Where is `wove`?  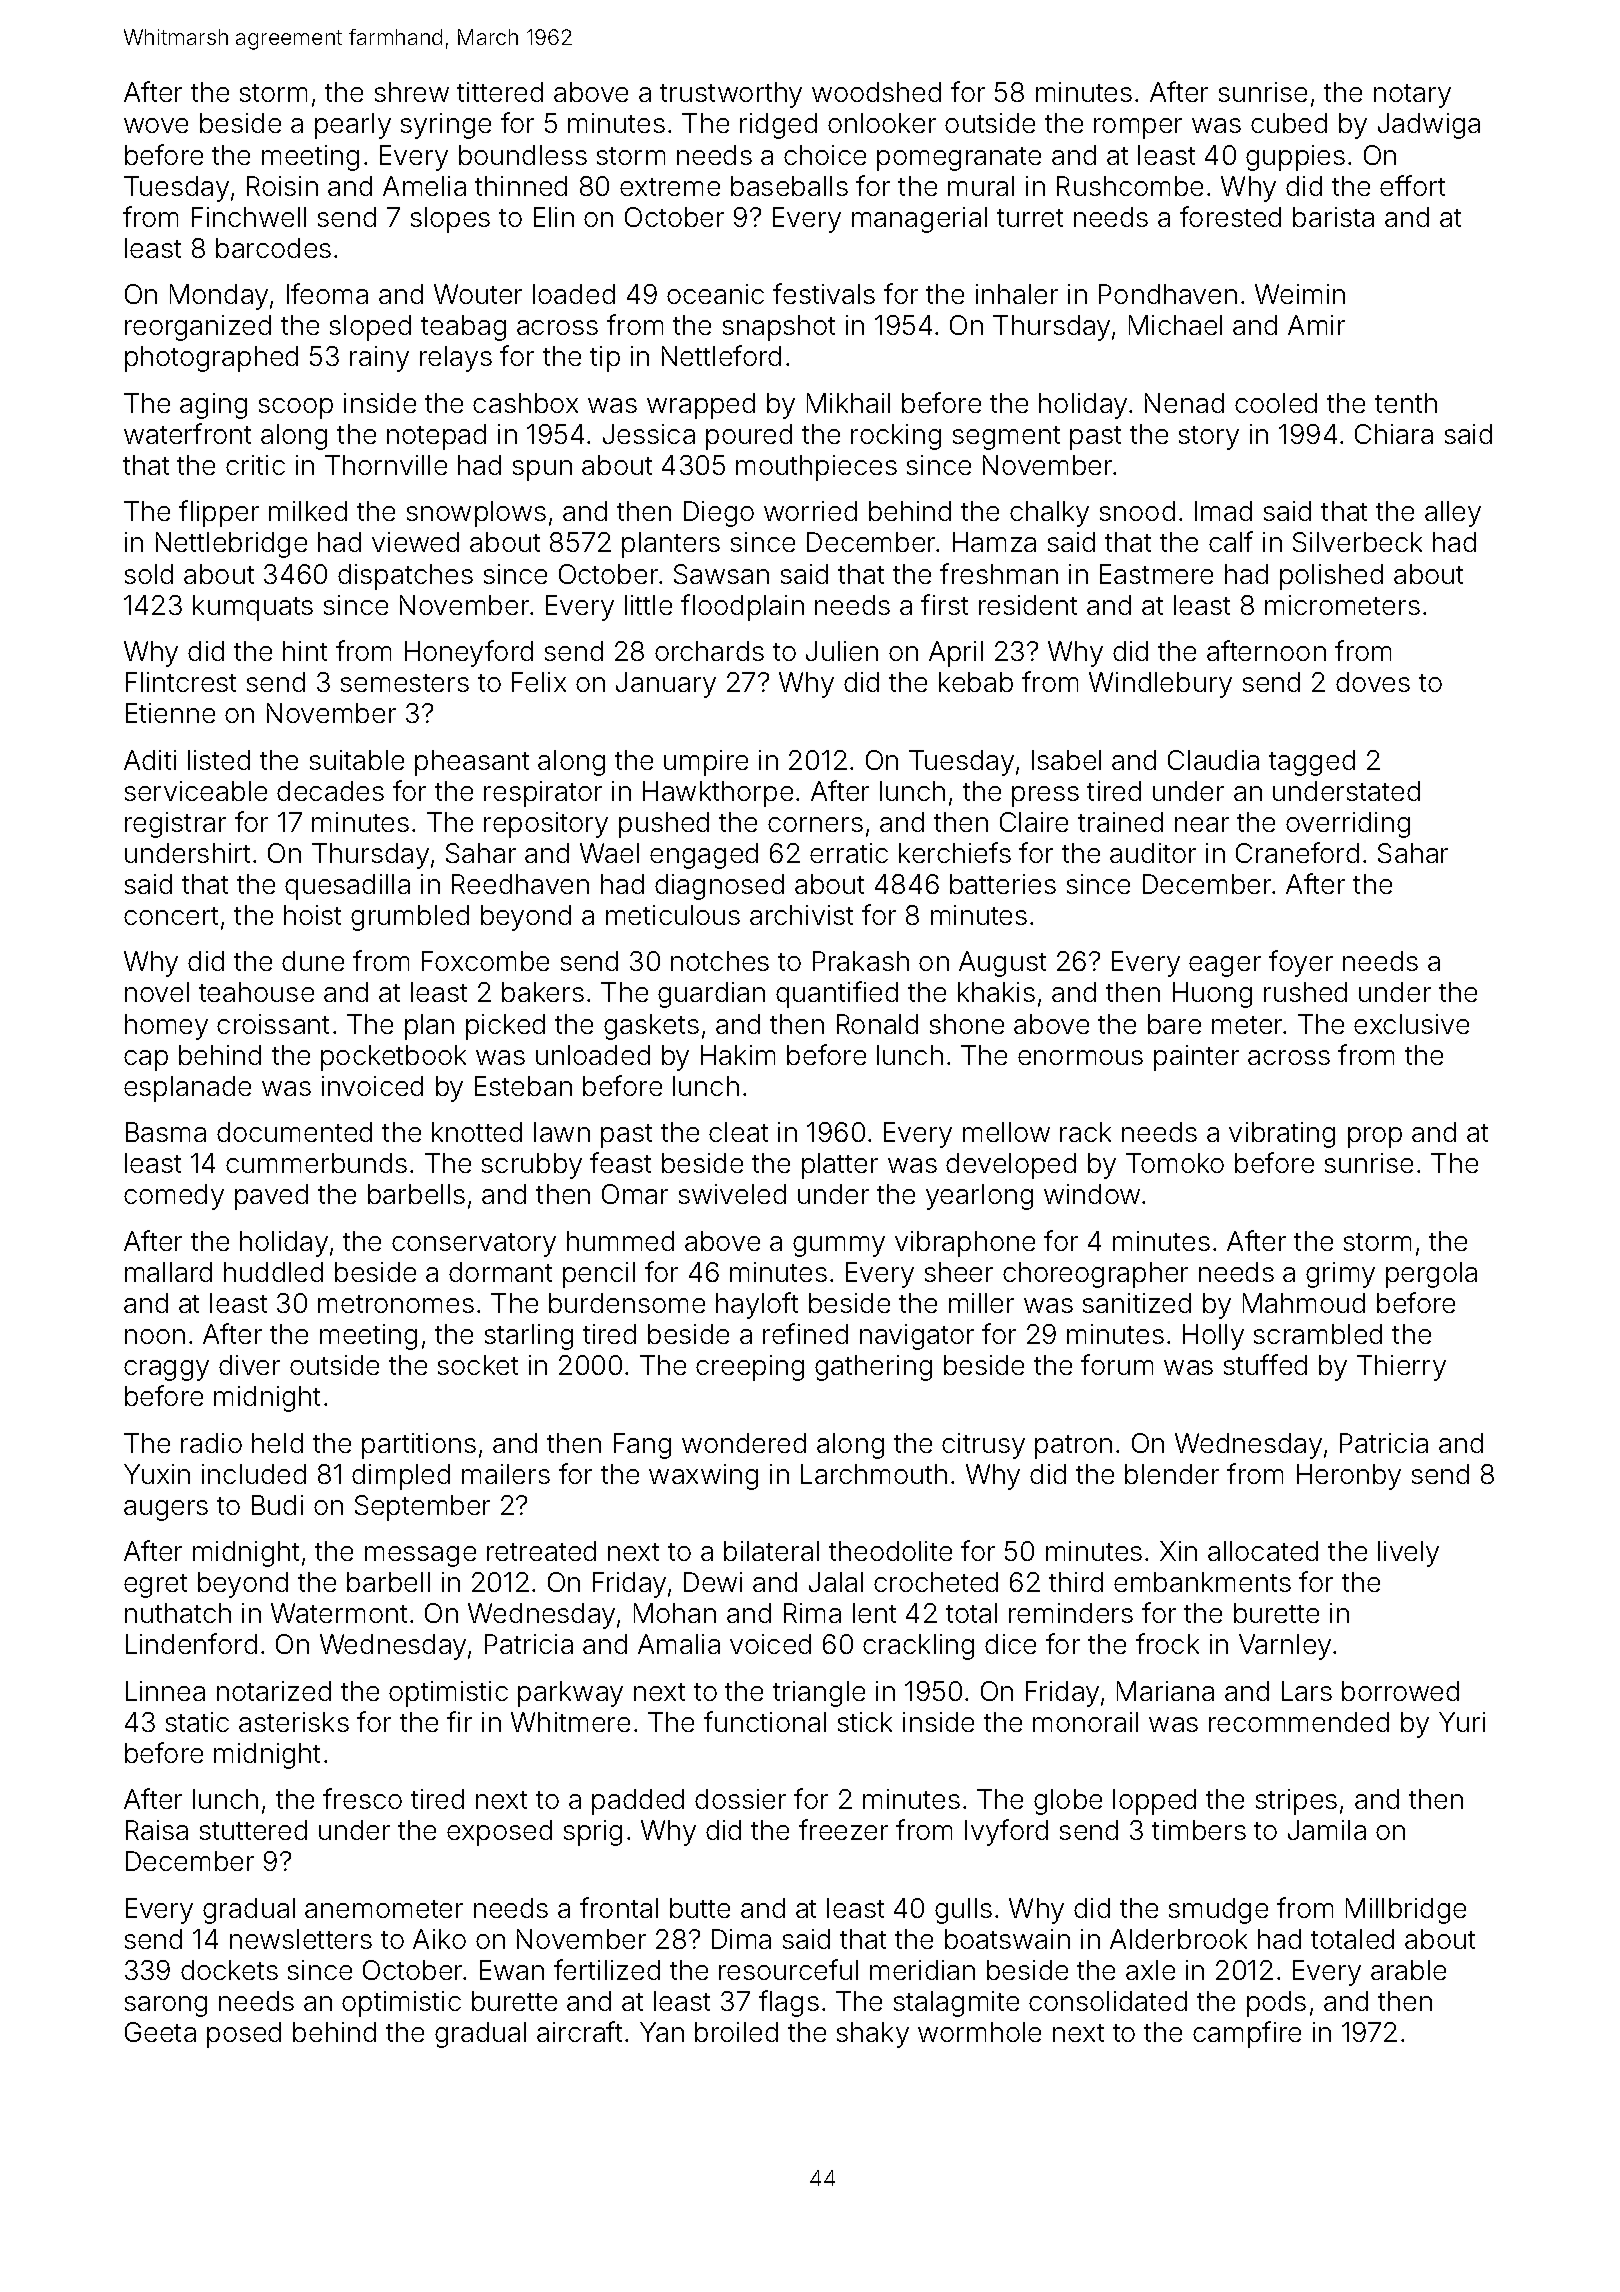 wove is located at coordinates (156, 125).
